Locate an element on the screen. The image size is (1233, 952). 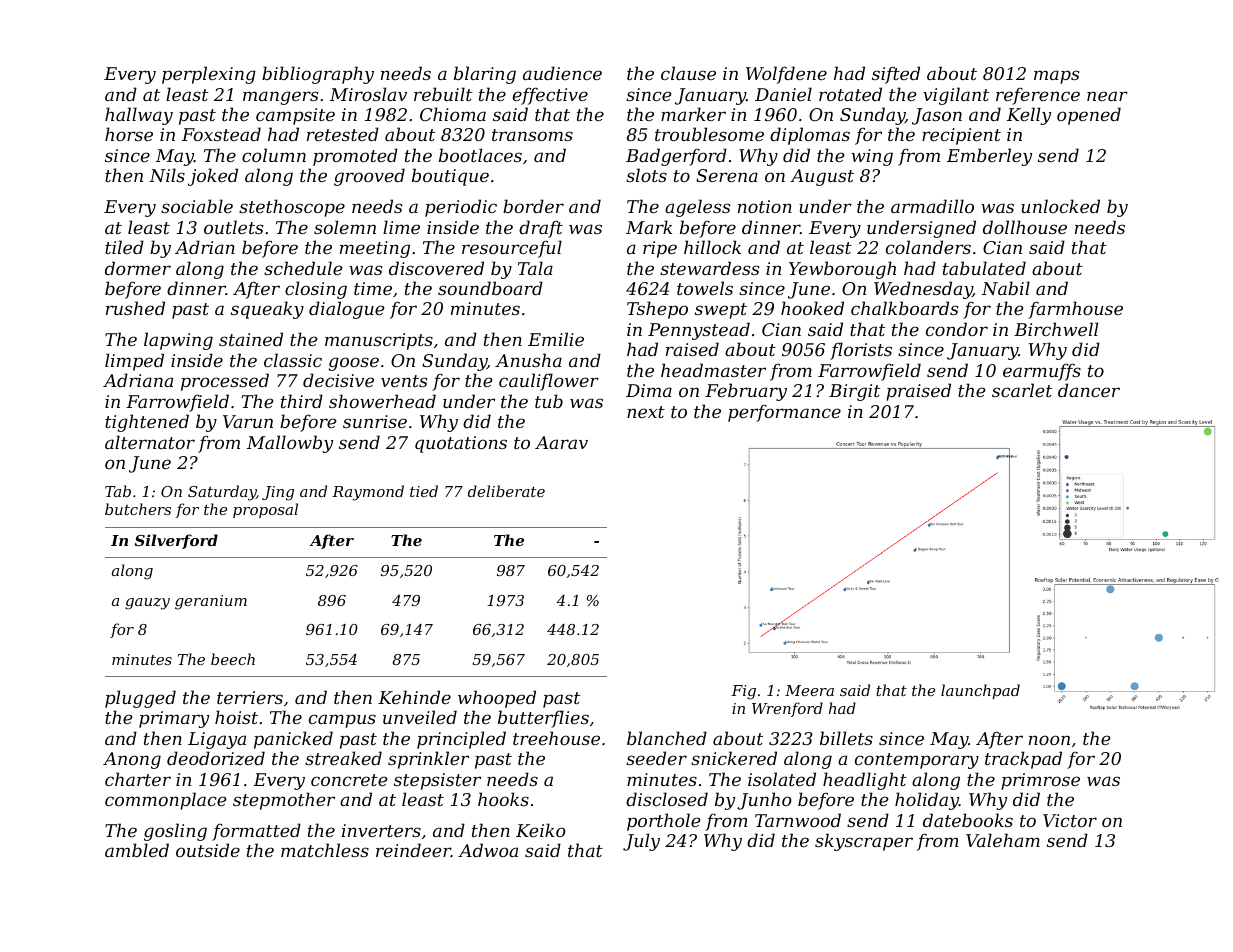
bootlaces is located at coordinates (480, 155).
